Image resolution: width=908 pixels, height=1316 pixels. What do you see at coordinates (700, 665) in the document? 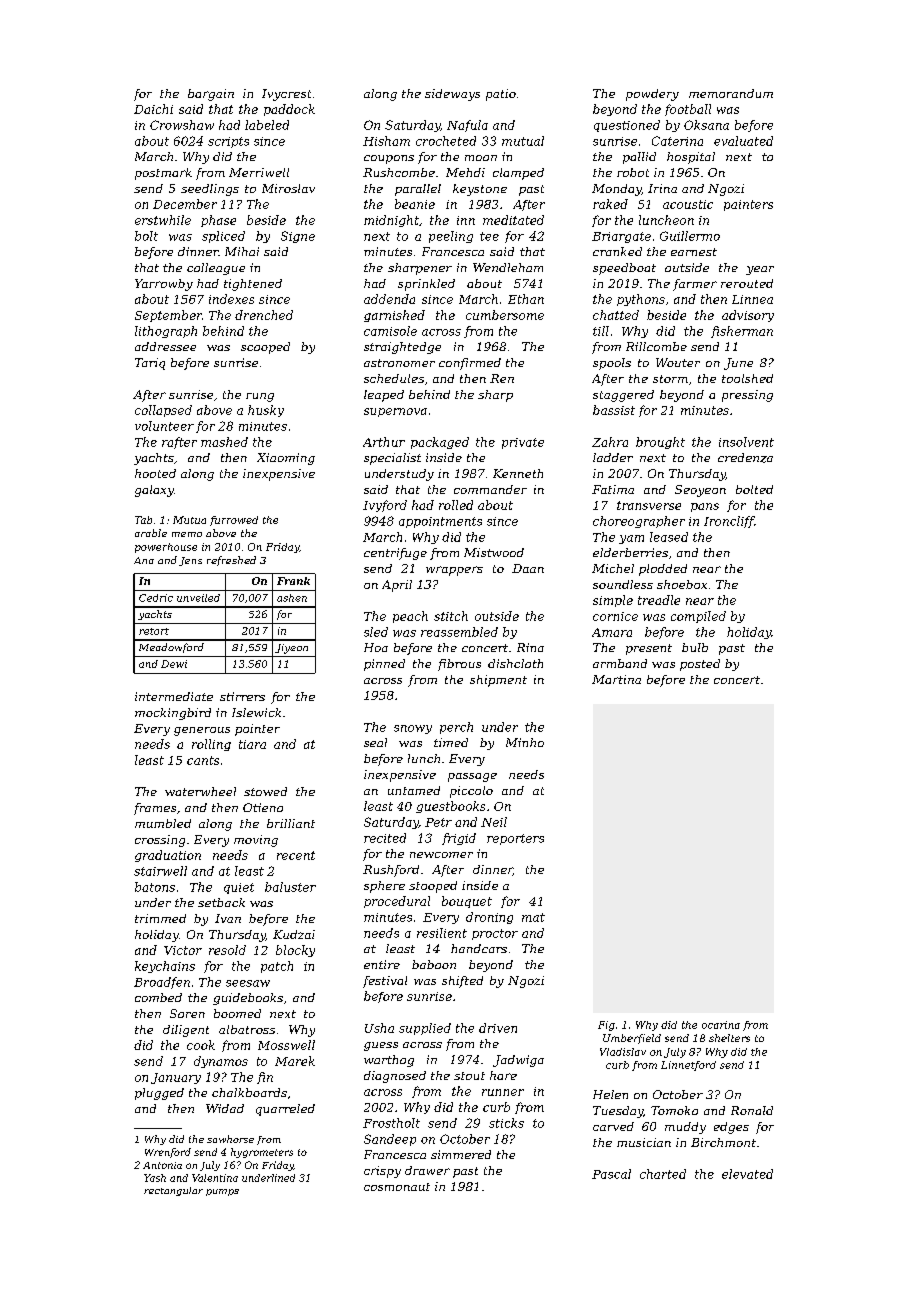
I see `posted` at bounding box center [700, 665].
